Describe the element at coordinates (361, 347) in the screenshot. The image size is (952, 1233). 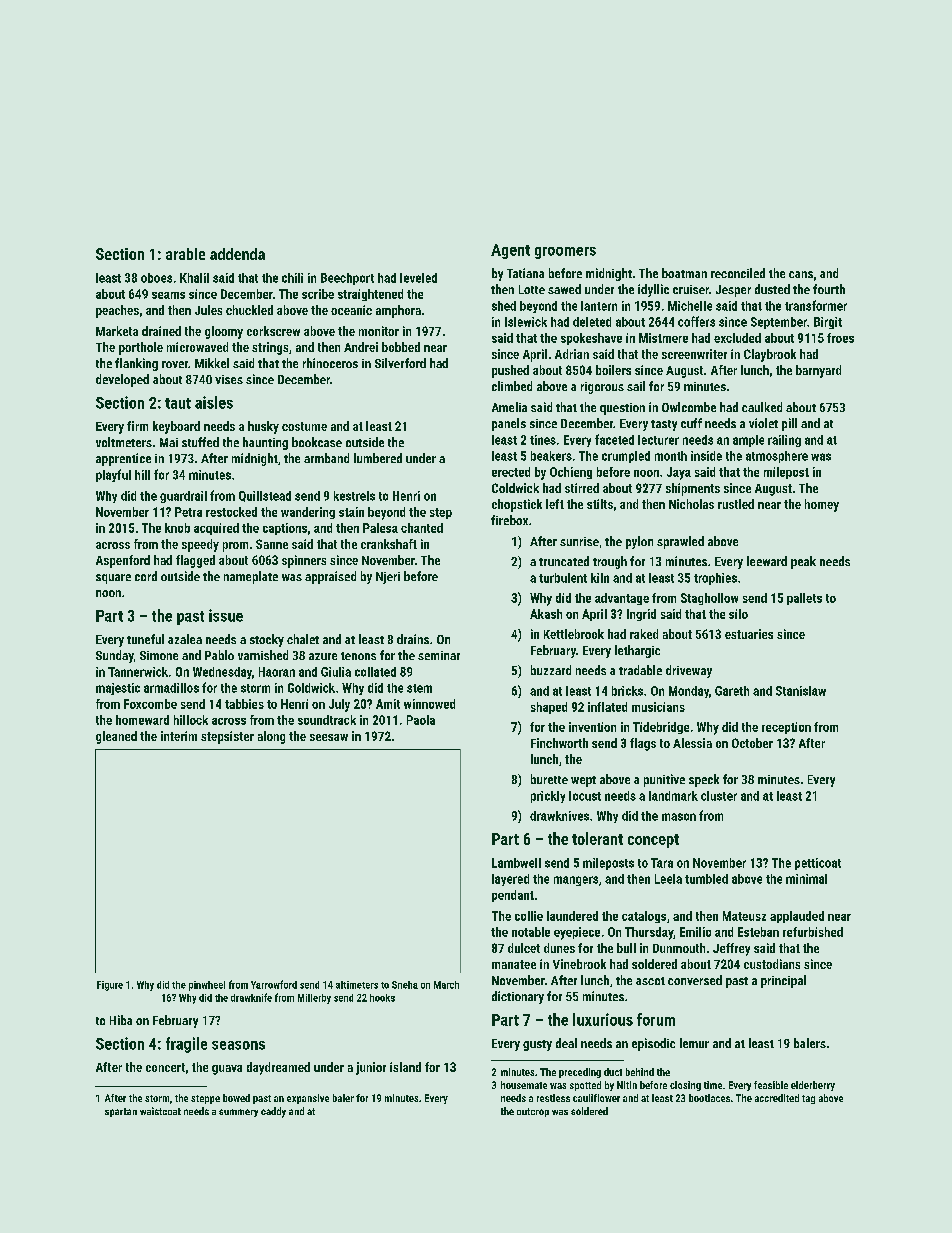
I see `Andrei` at that location.
